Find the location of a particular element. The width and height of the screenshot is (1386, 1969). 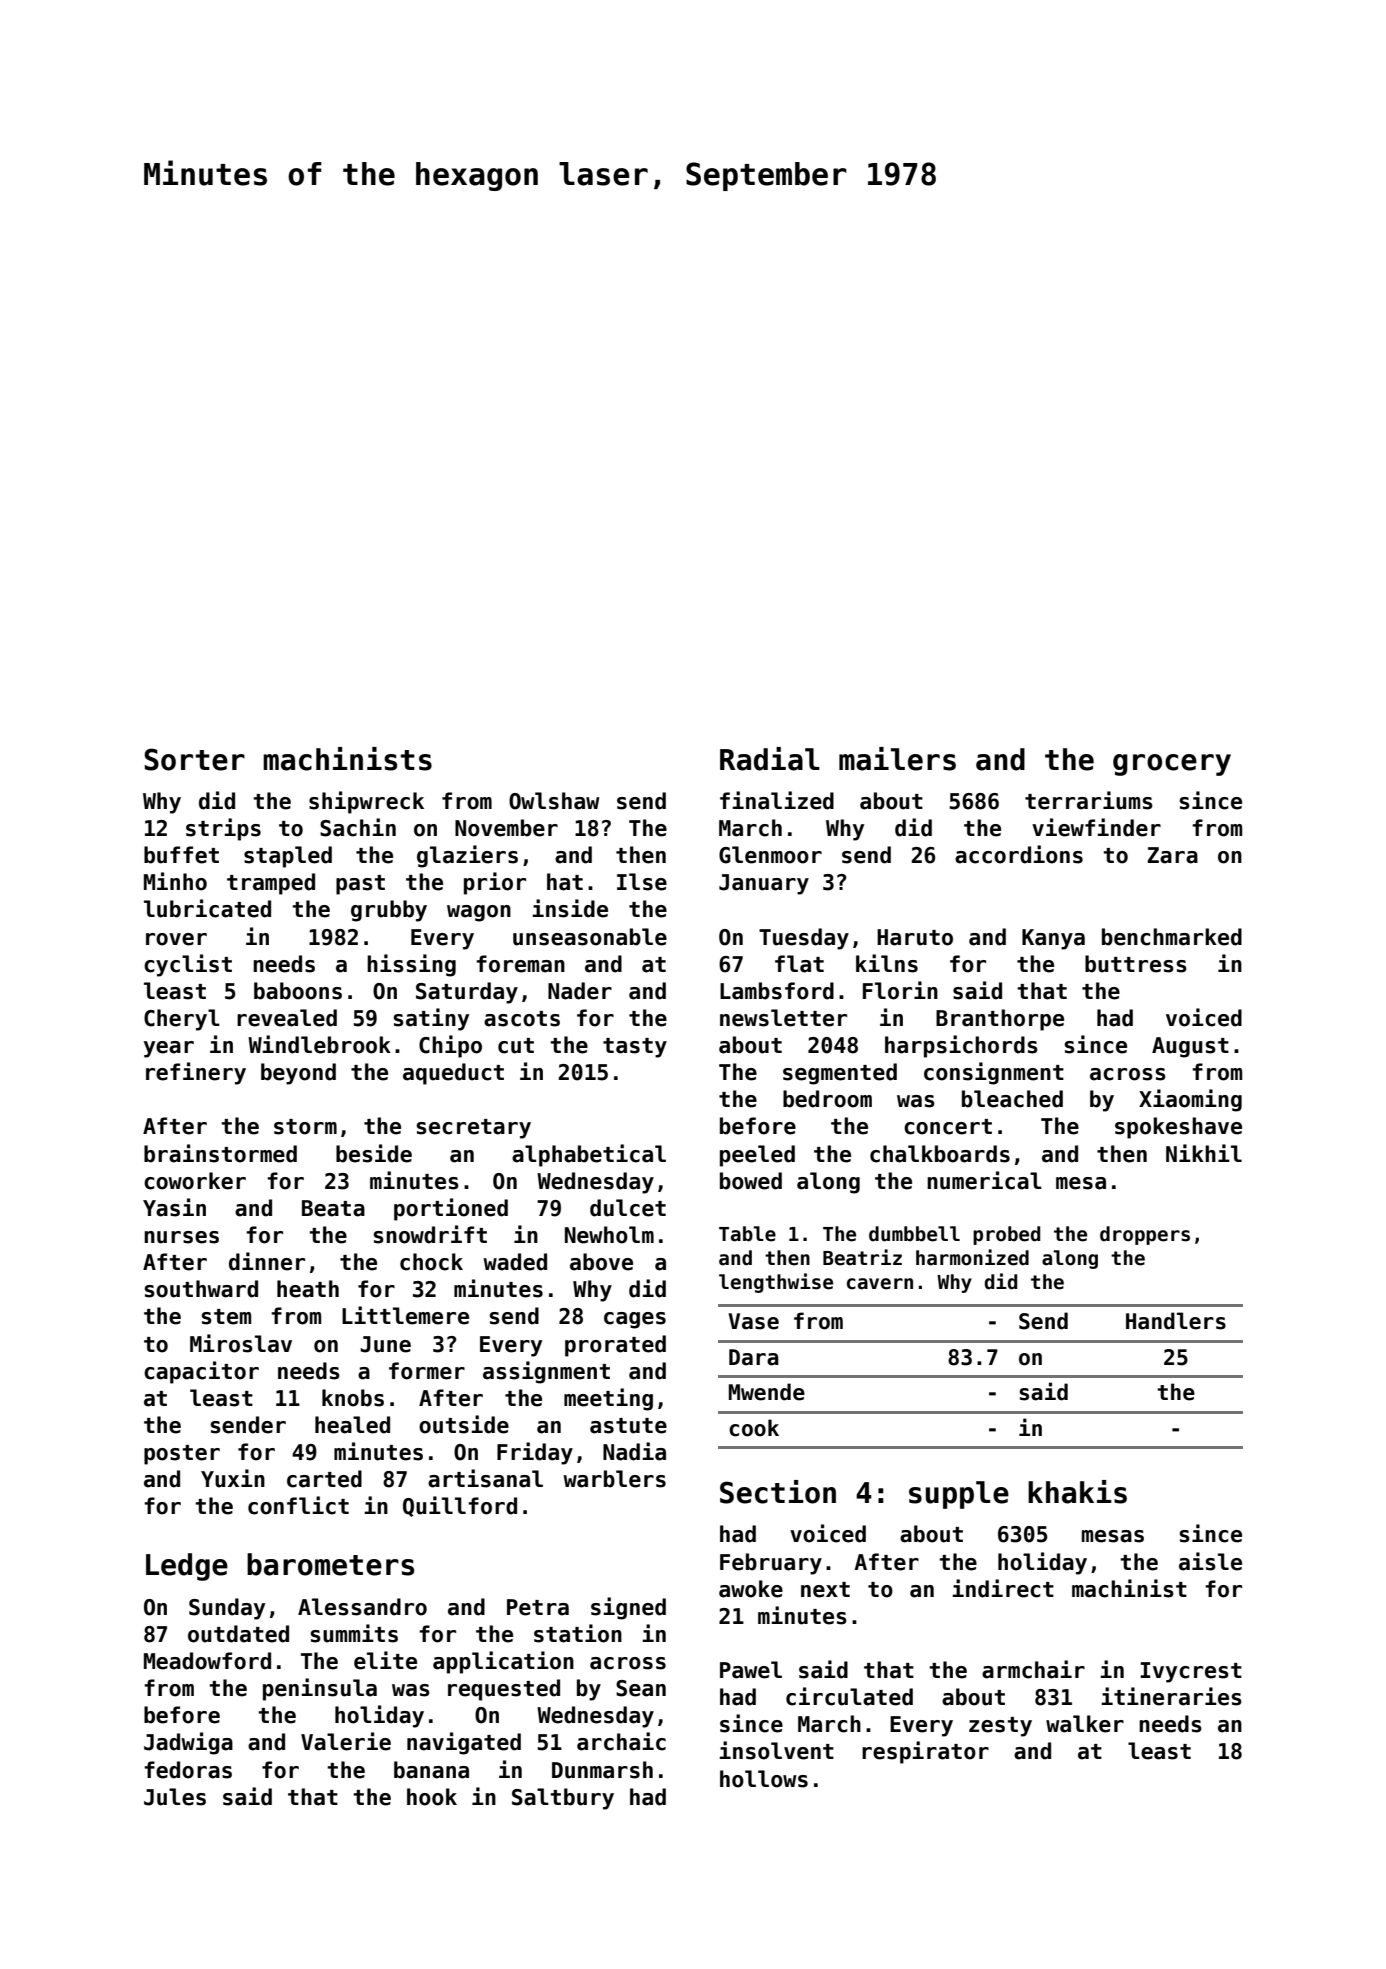

Meadowford is located at coordinates (207, 1661).
